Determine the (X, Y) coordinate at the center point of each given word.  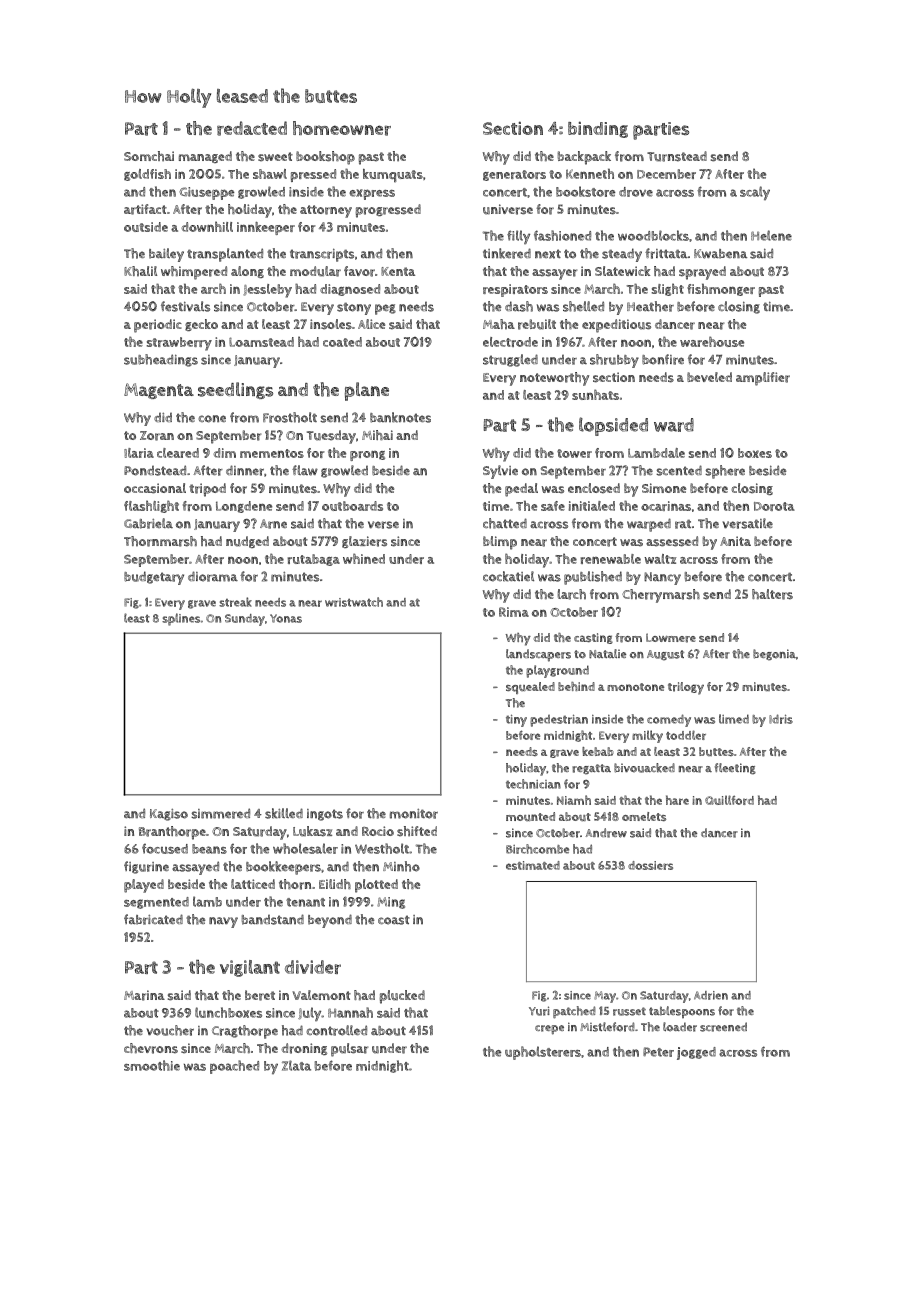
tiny (516, 720)
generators (514, 175)
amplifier (763, 379)
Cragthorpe (245, 1032)
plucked (402, 997)
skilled (284, 813)
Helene (771, 235)
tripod (207, 490)
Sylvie (500, 472)
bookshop (325, 158)
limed (734, 719)
